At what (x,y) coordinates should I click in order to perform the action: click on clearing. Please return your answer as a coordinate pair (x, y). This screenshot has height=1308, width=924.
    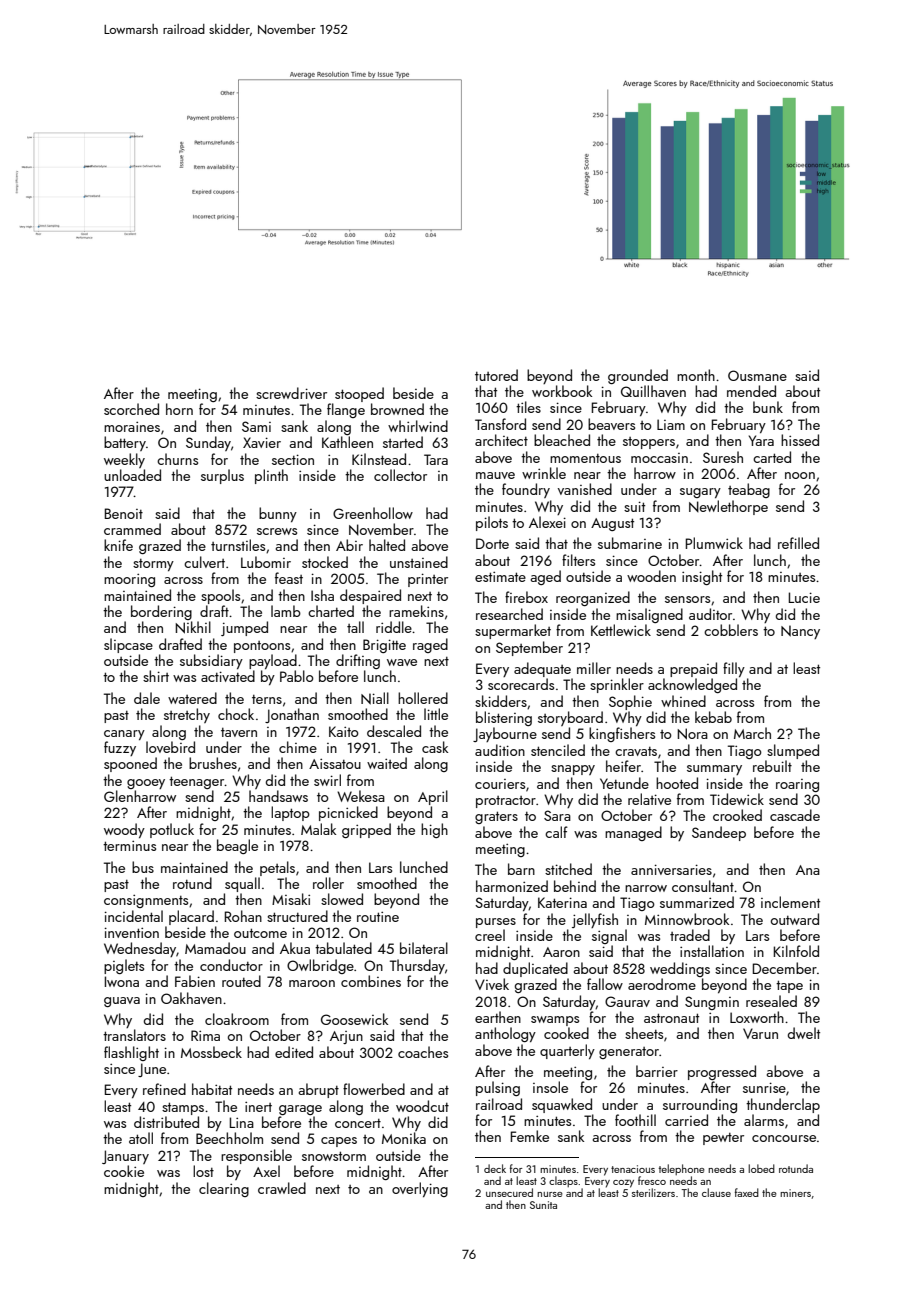
    Looking at the image, I should click on (224, 1189).
